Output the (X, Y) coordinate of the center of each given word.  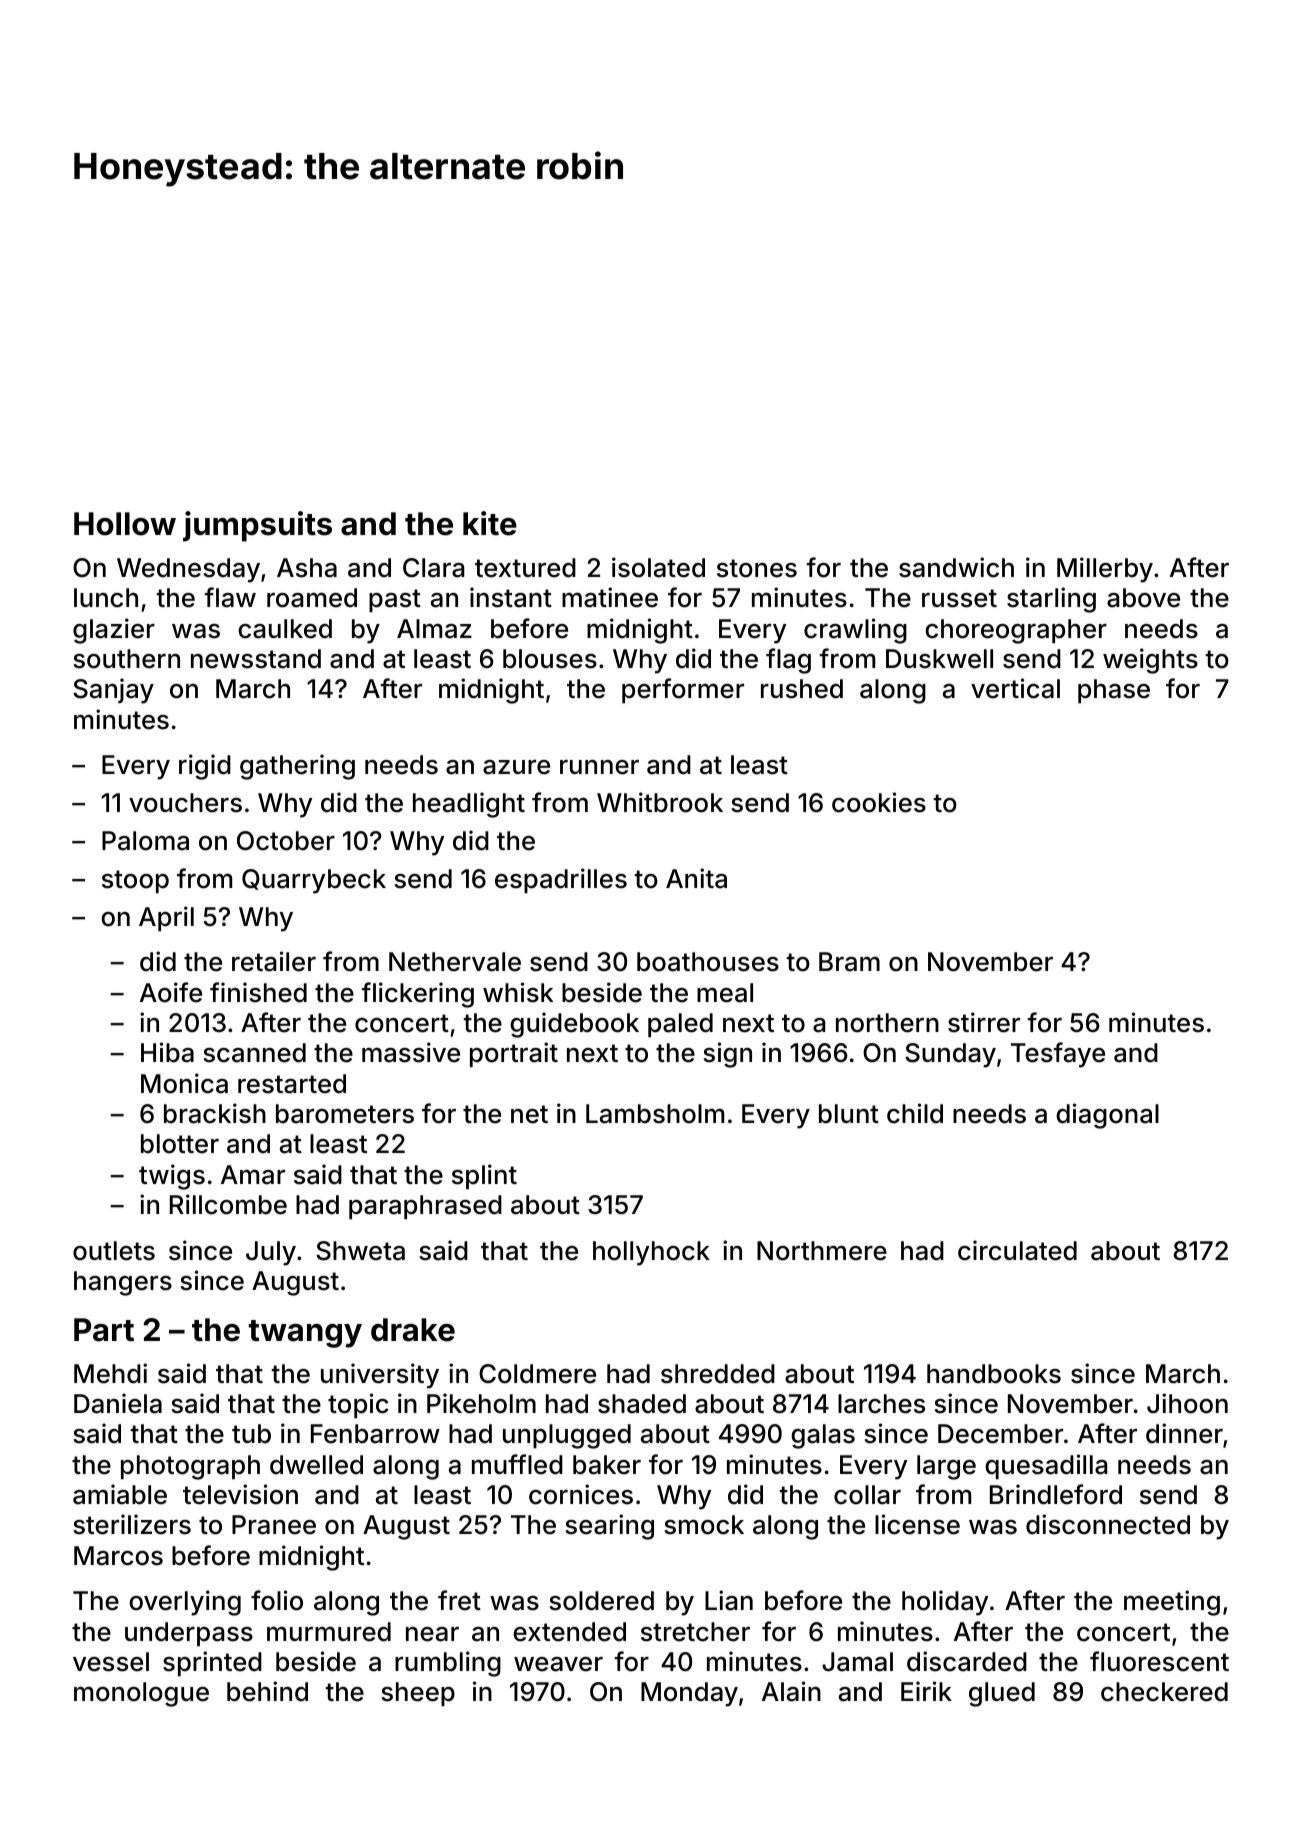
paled (680, 1025)
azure (516, 767)
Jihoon (1187, 1403)
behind (267, 1691)
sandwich (956, 567)
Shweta (360, 1251)
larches (881, 1404)
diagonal (1107, 1116)
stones (757, 568)
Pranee (274, 1525)
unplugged (567, 1436)
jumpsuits (257, 526)
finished (258, 992)
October (286, 841)
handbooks (994, 1374)
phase (1114, 691)
